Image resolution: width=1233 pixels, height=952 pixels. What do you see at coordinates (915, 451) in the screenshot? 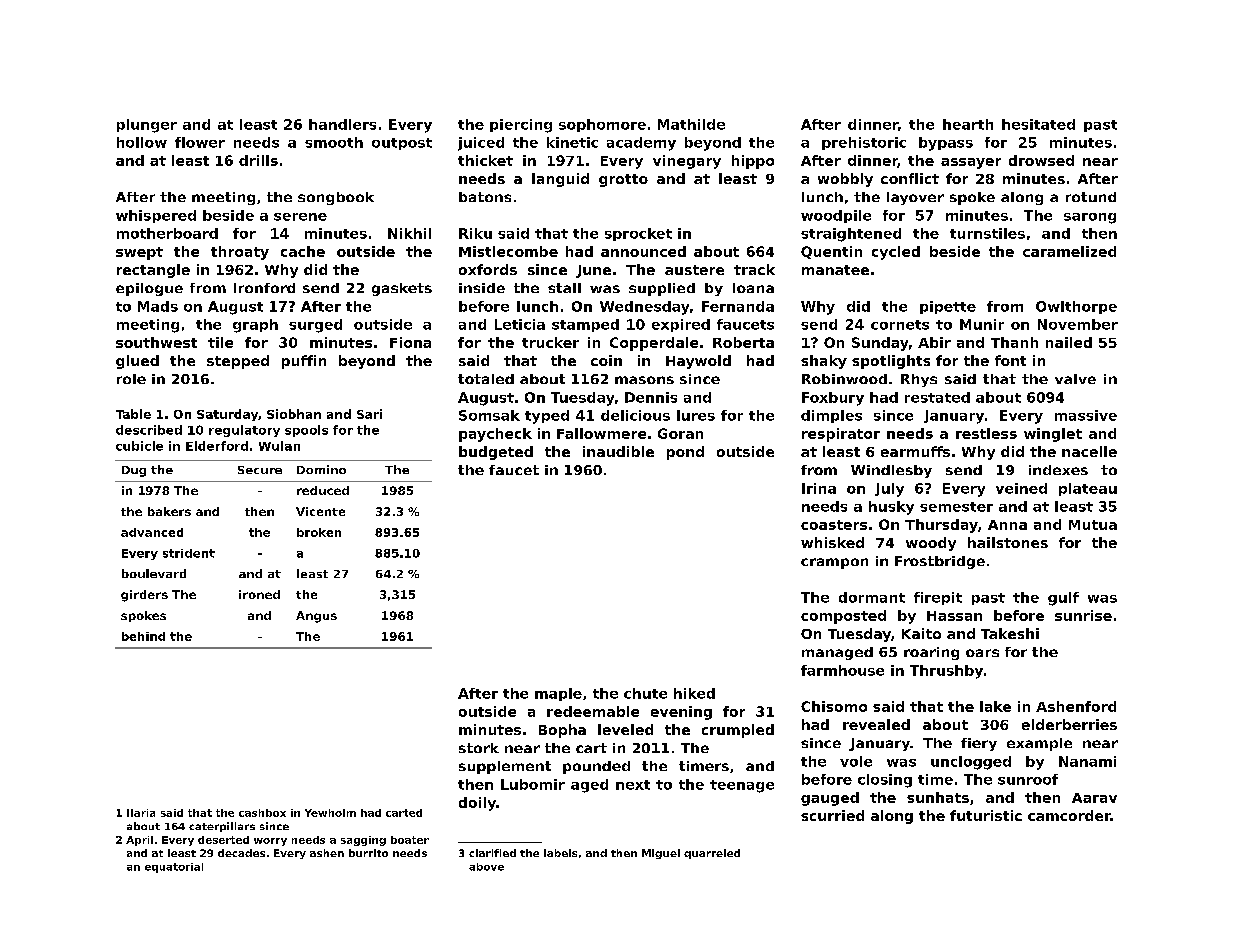
I see `earmuffs` at bounding box center [915, 451].
